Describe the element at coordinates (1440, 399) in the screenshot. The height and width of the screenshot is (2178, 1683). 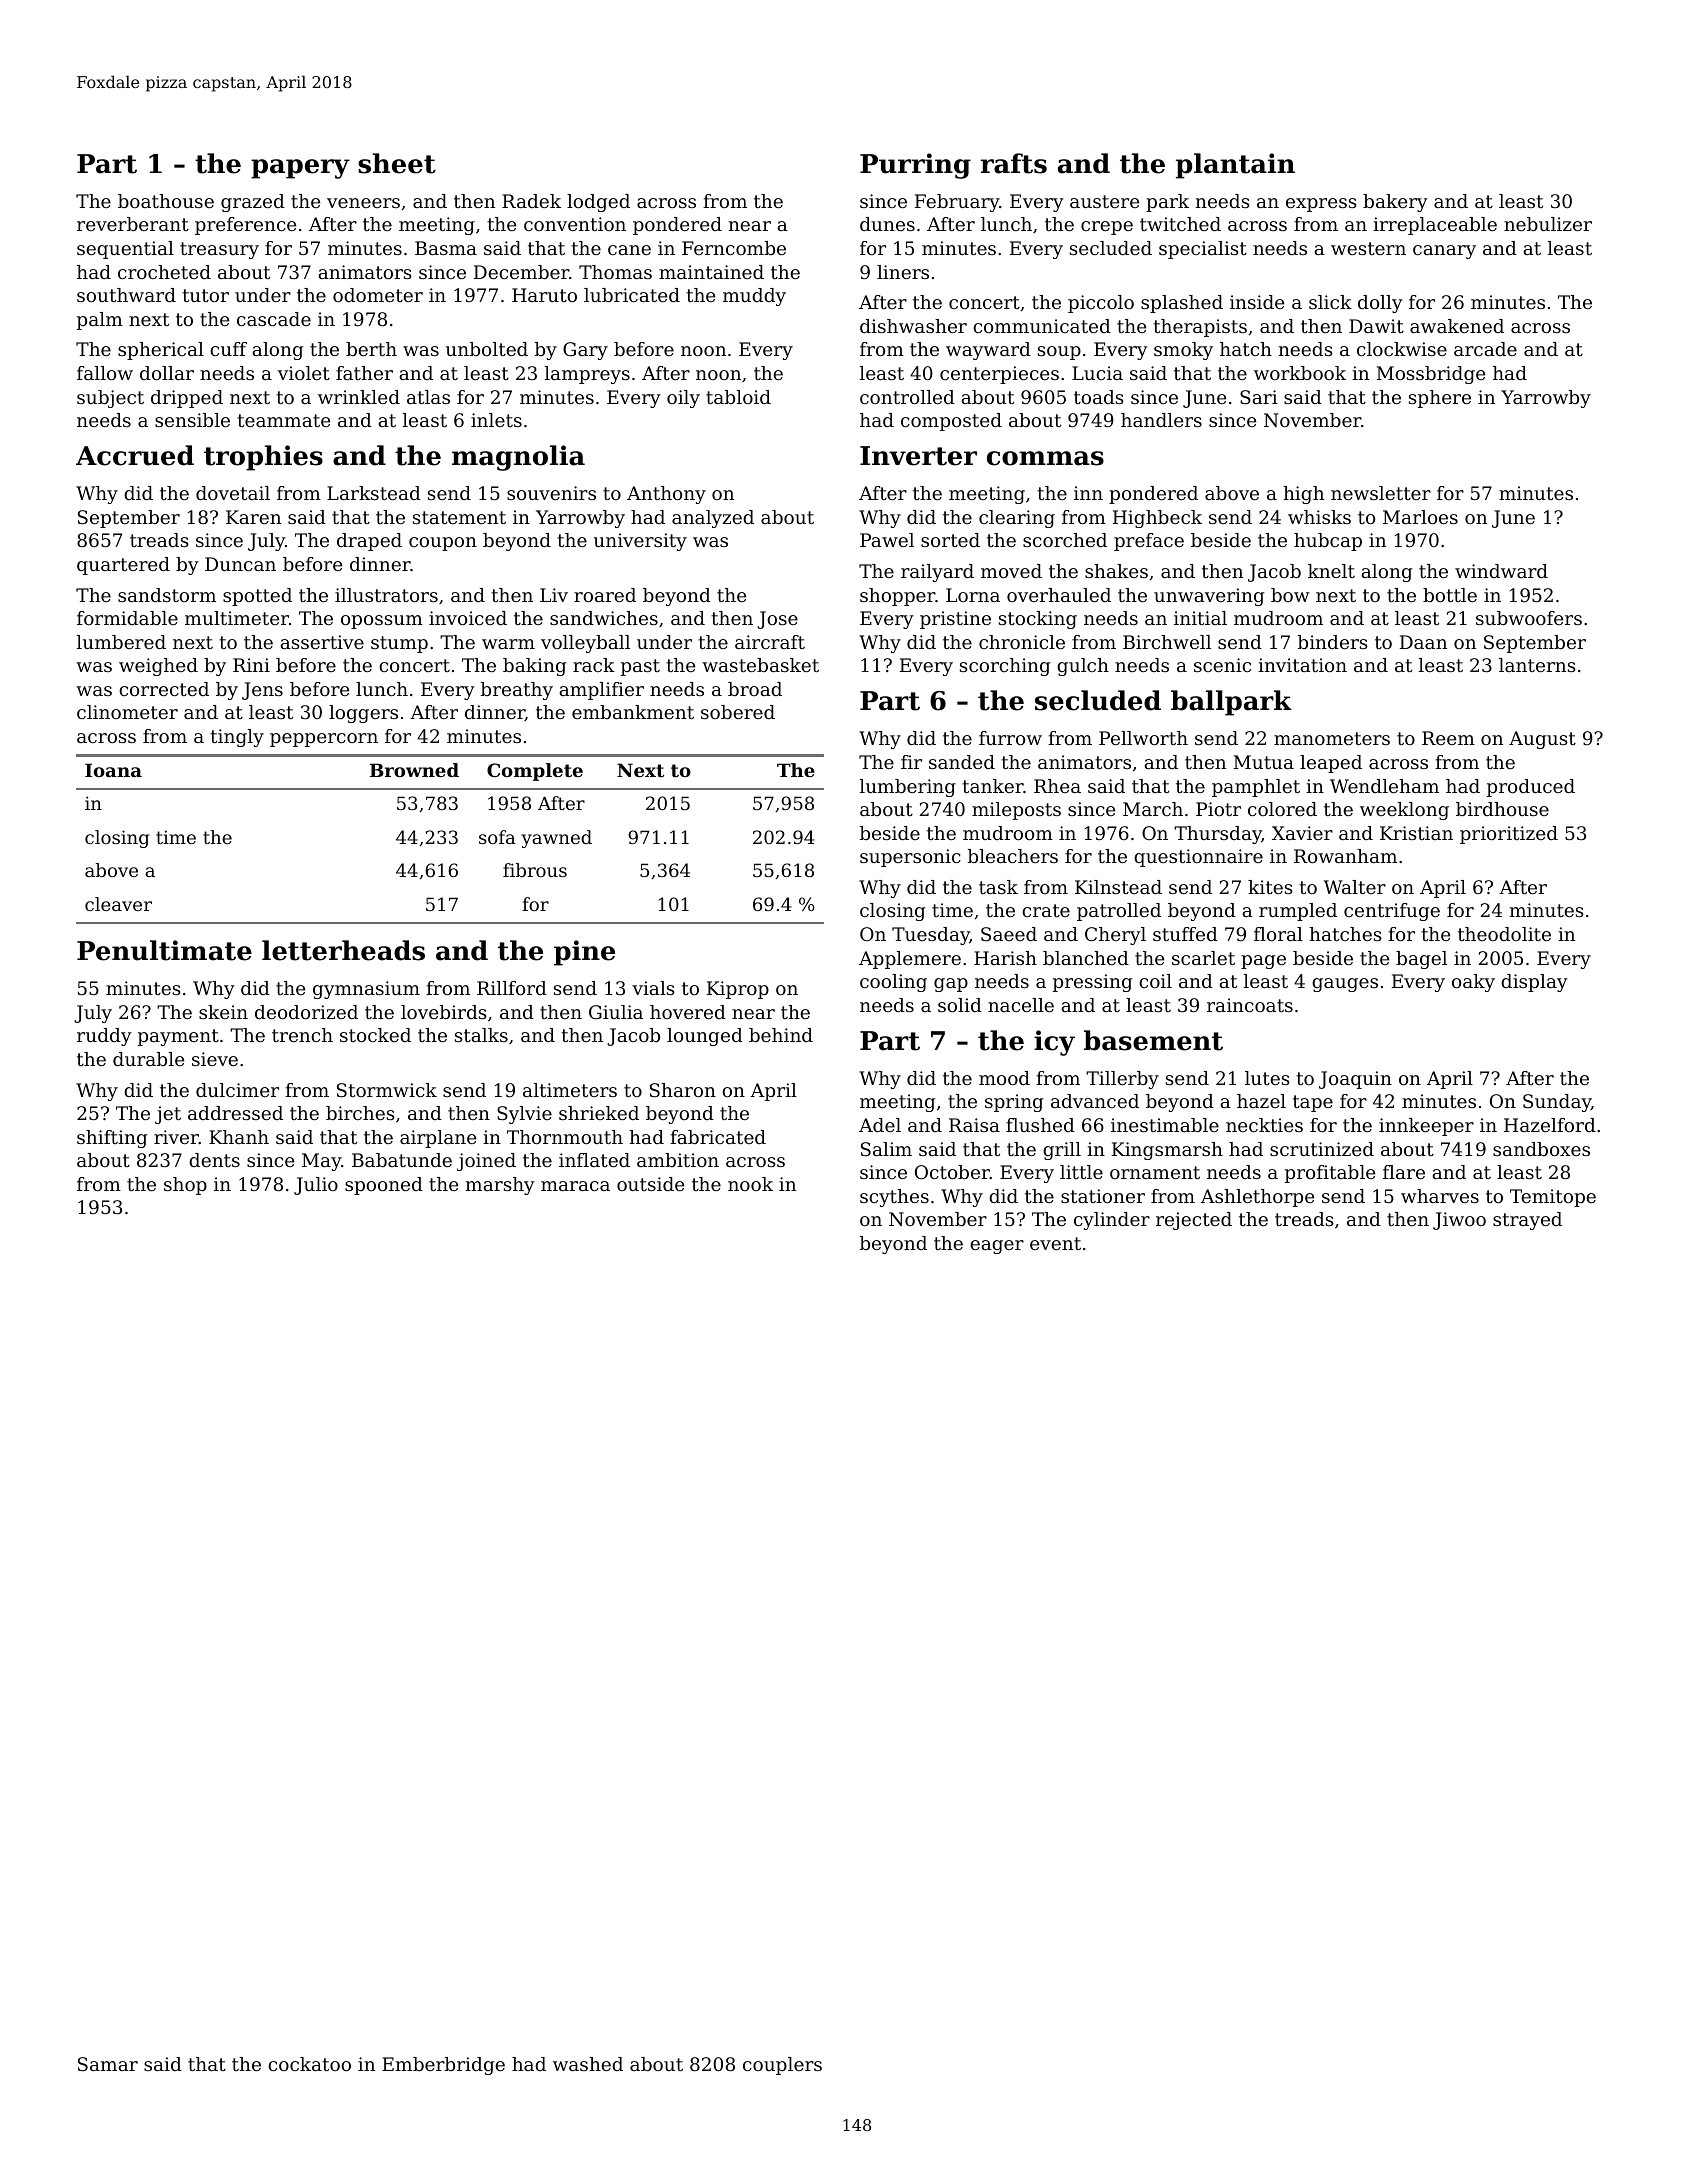
I see `sphere` at that location.
